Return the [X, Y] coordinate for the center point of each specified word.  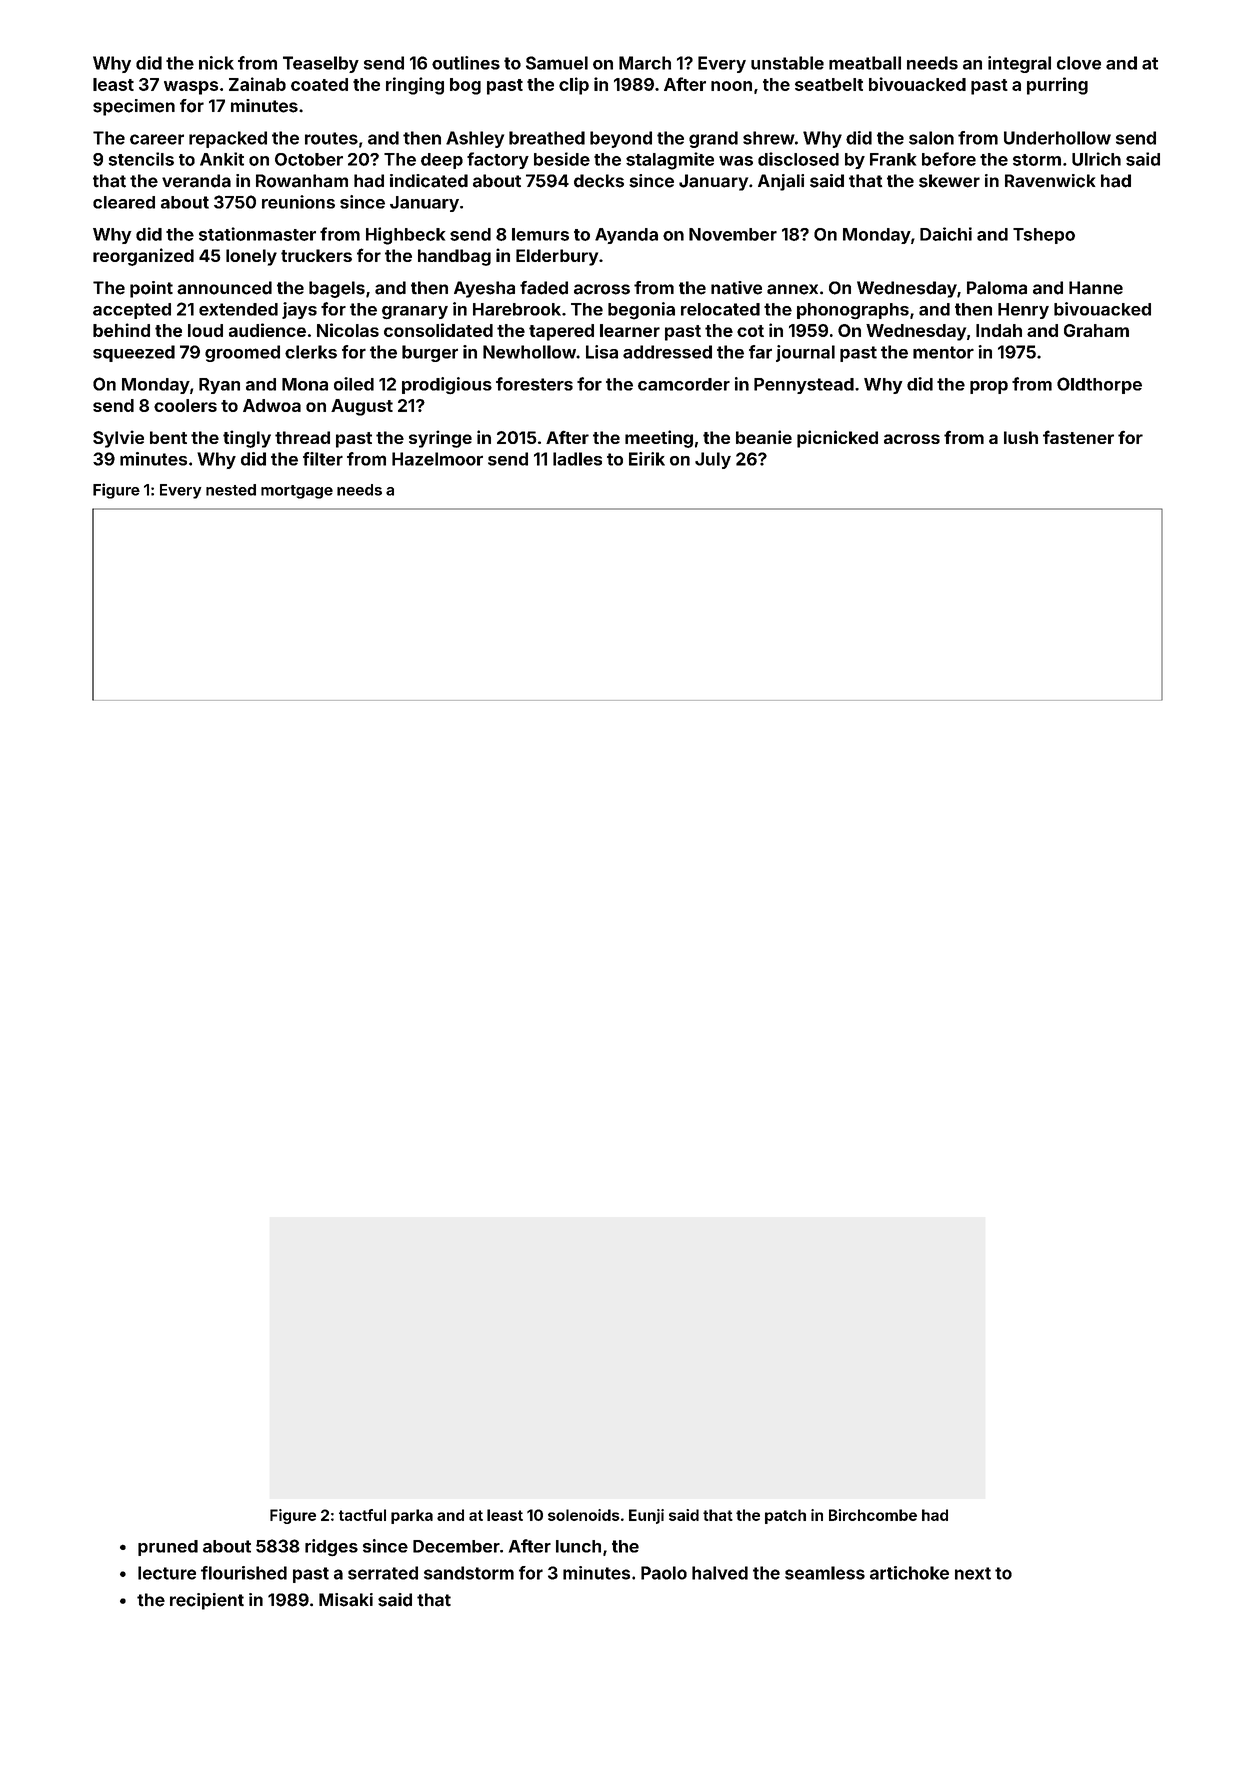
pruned [168, 1548]
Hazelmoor [437, 459]
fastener [1078, 437]
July [713, 460]
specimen [134, 107]
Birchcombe [873, 1515]
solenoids [584, 1515]
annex [792, 289]
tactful [362, 1515]
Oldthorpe [1099, 385]
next [973, 1573]
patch [785, 1516]
